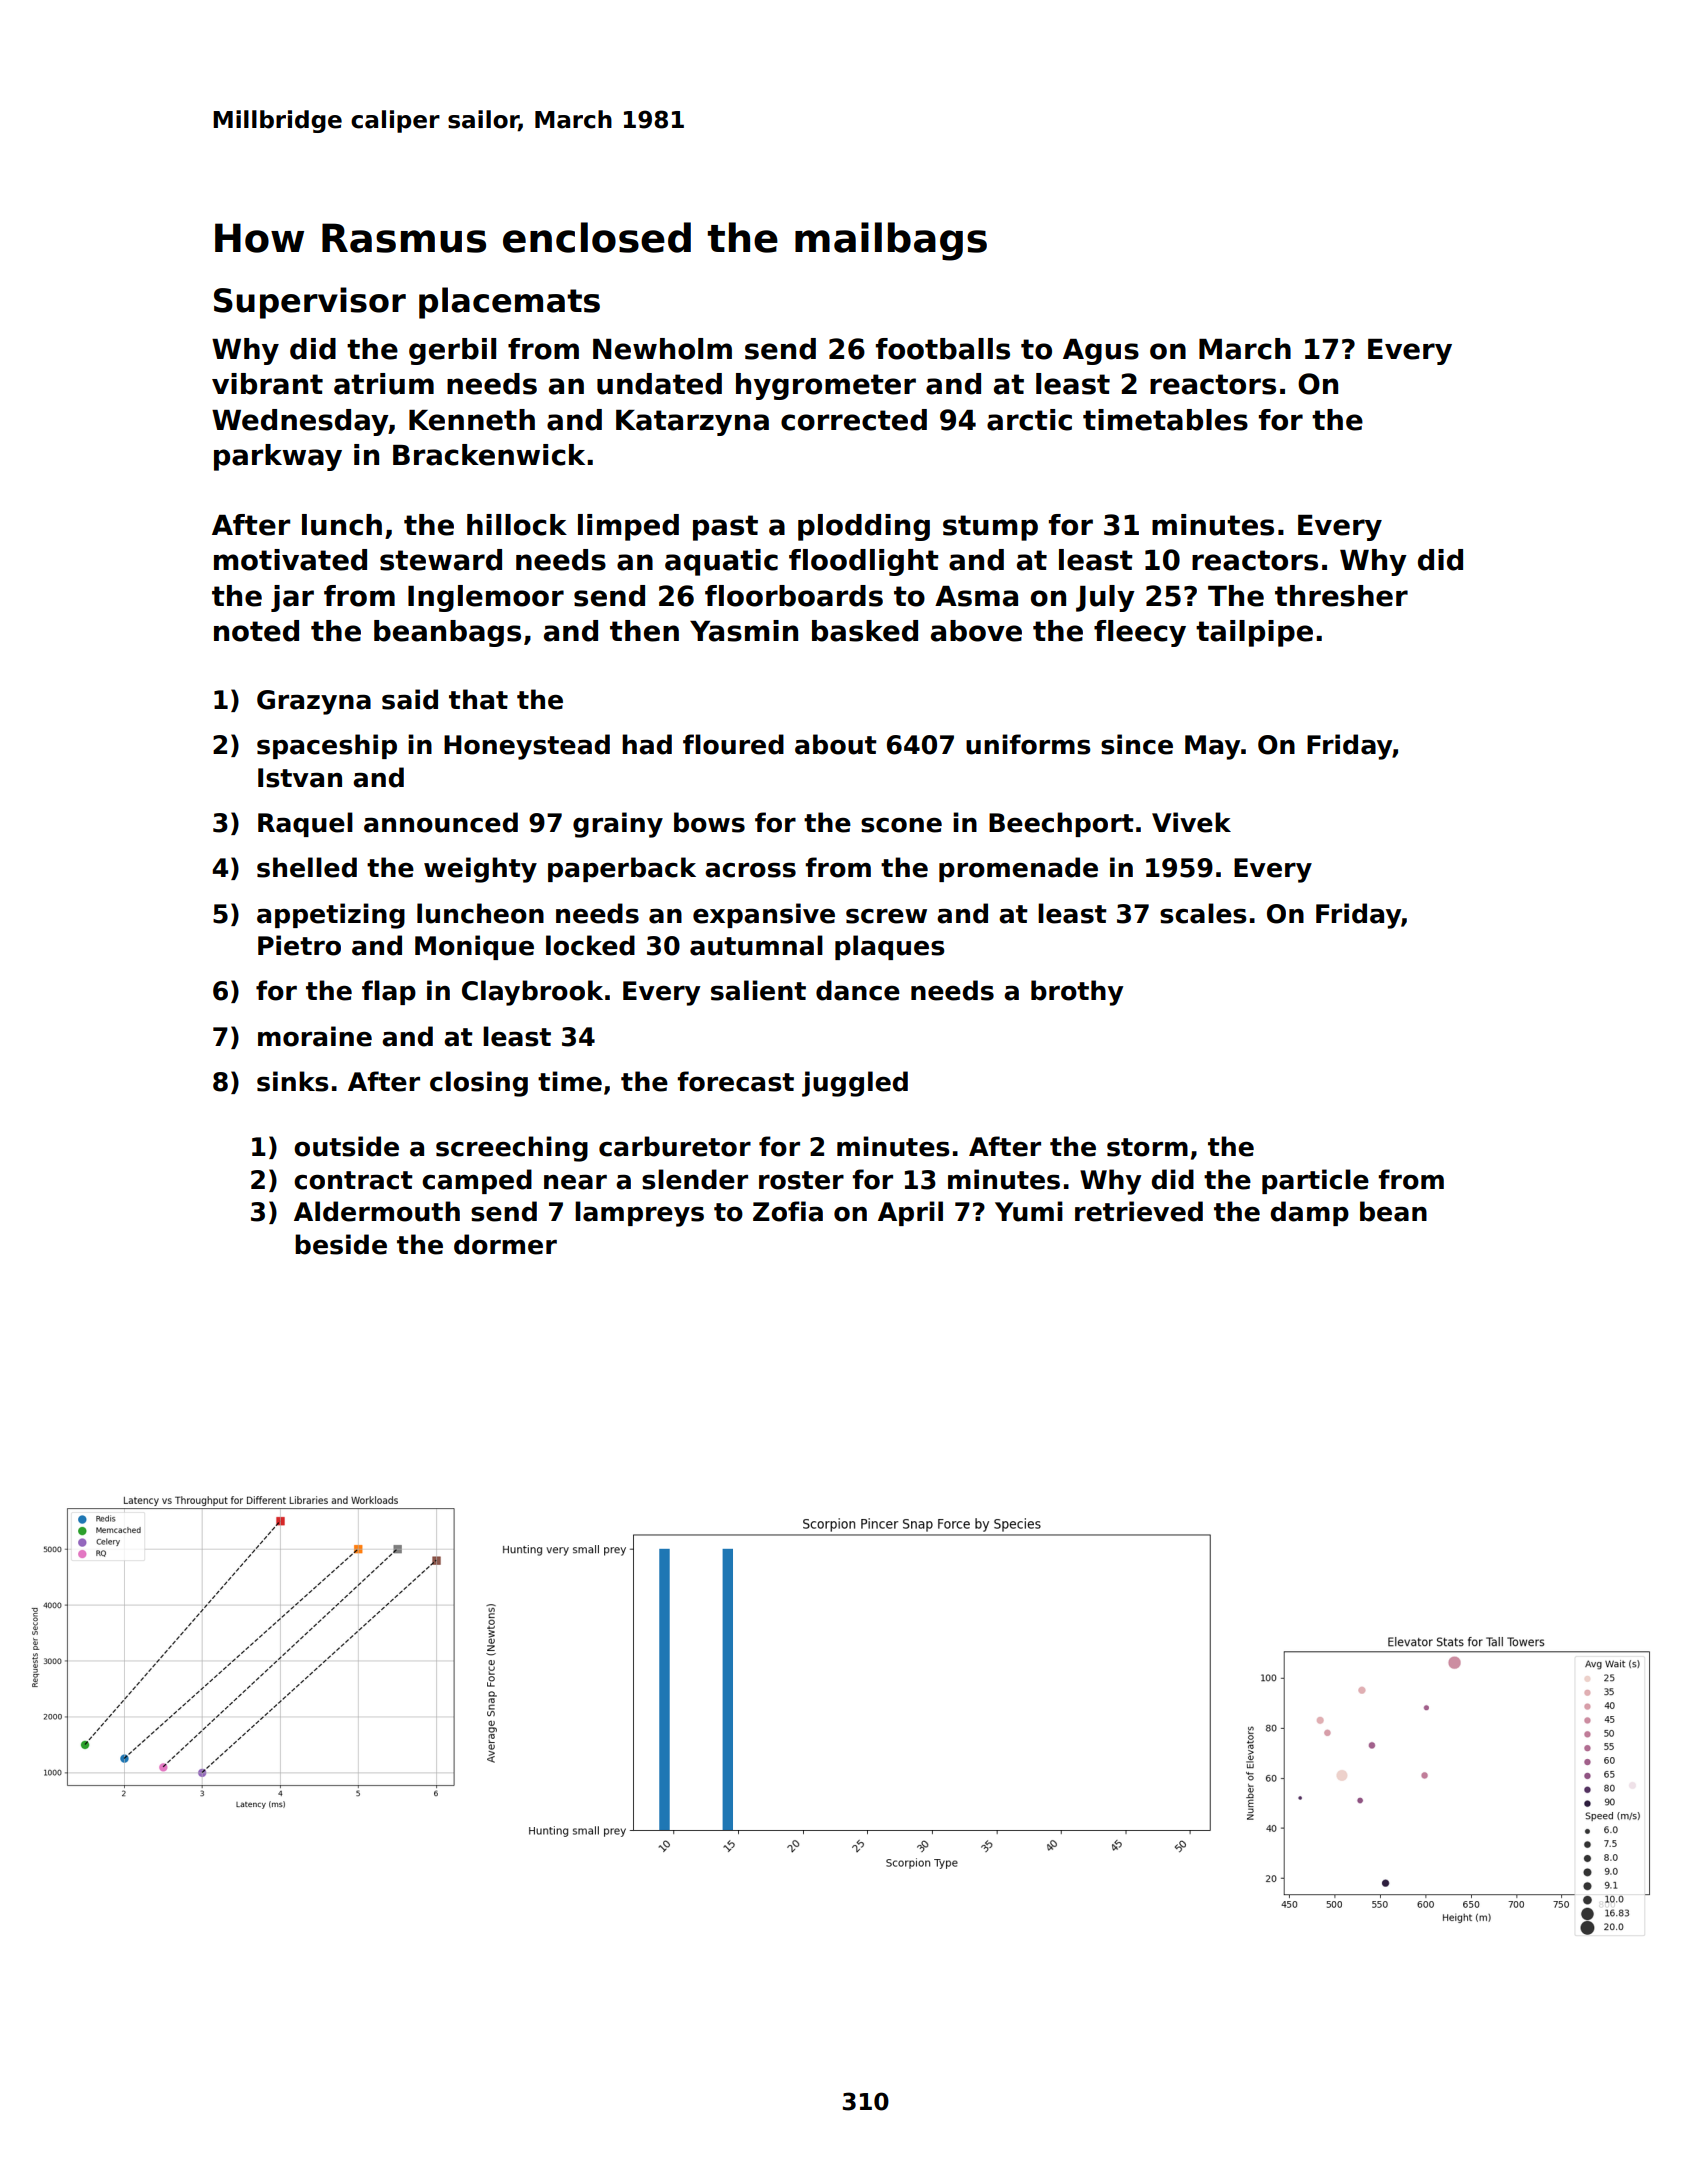 This screenshot has height=2178, width=1683. What do you see at coordinates (1137, 744) in the screenshot?
I see `since` at bounding box center [1137, 744].
